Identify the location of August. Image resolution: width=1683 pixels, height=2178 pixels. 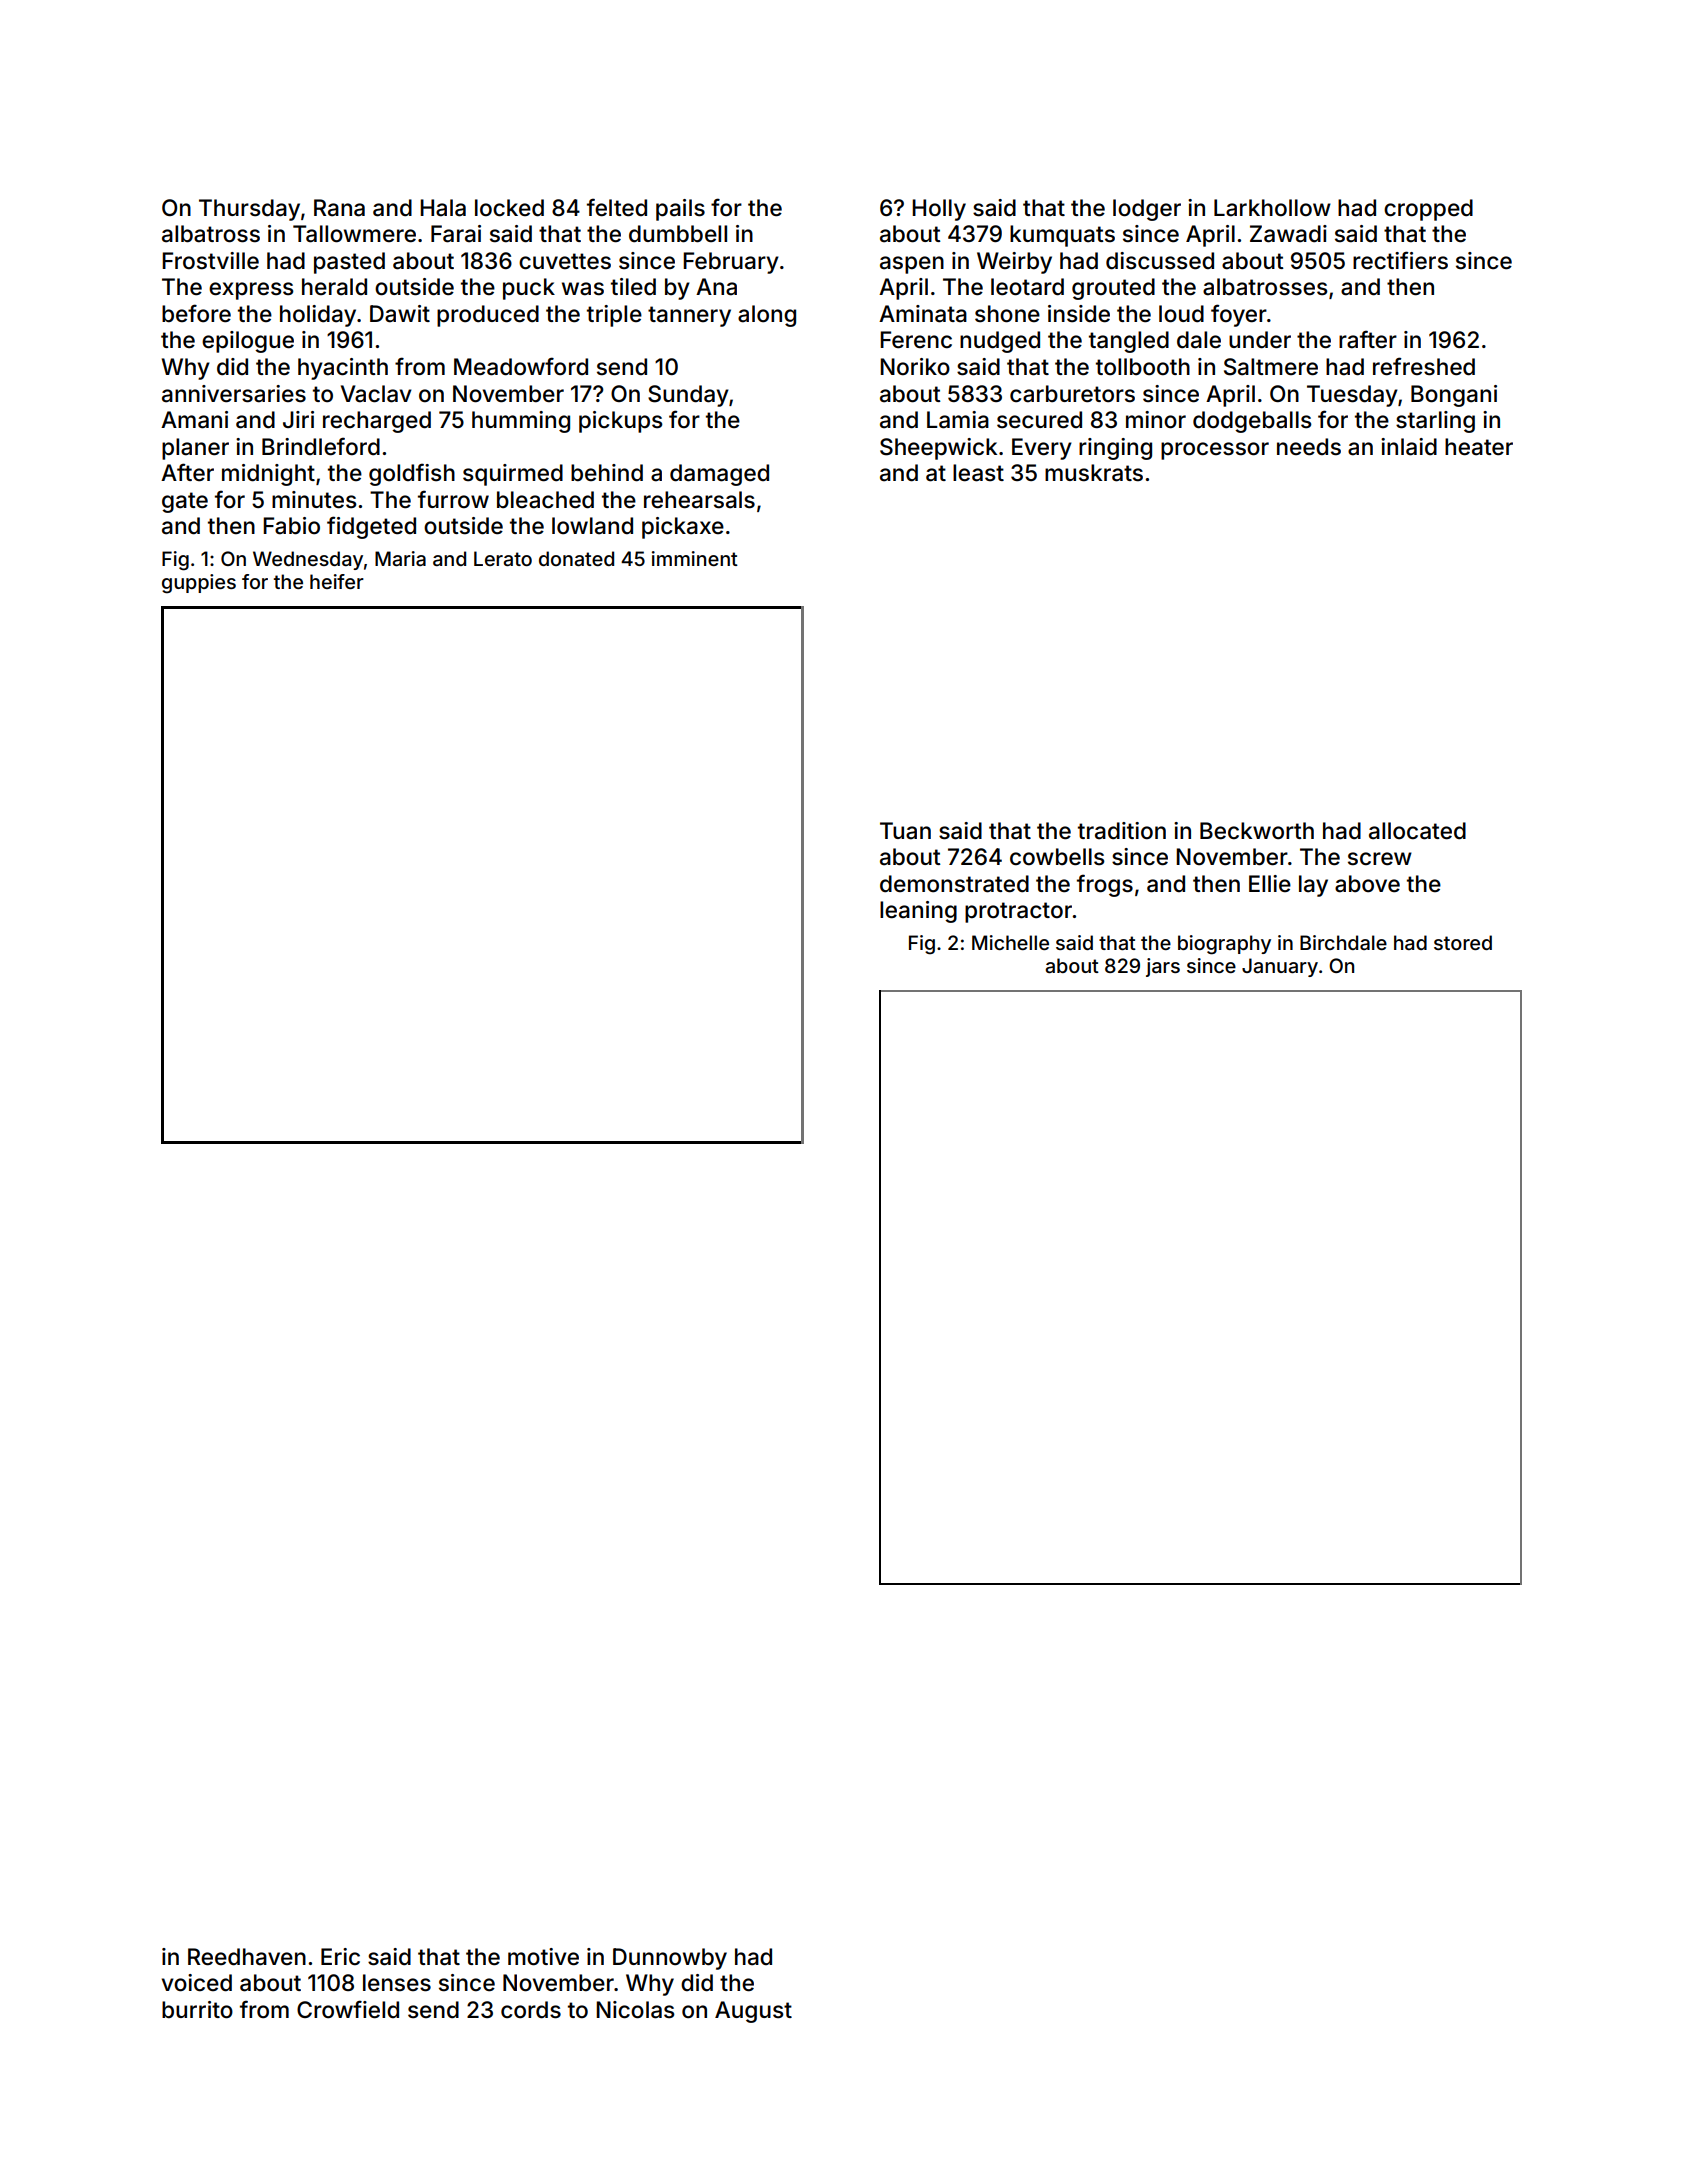
(753, 2012).
